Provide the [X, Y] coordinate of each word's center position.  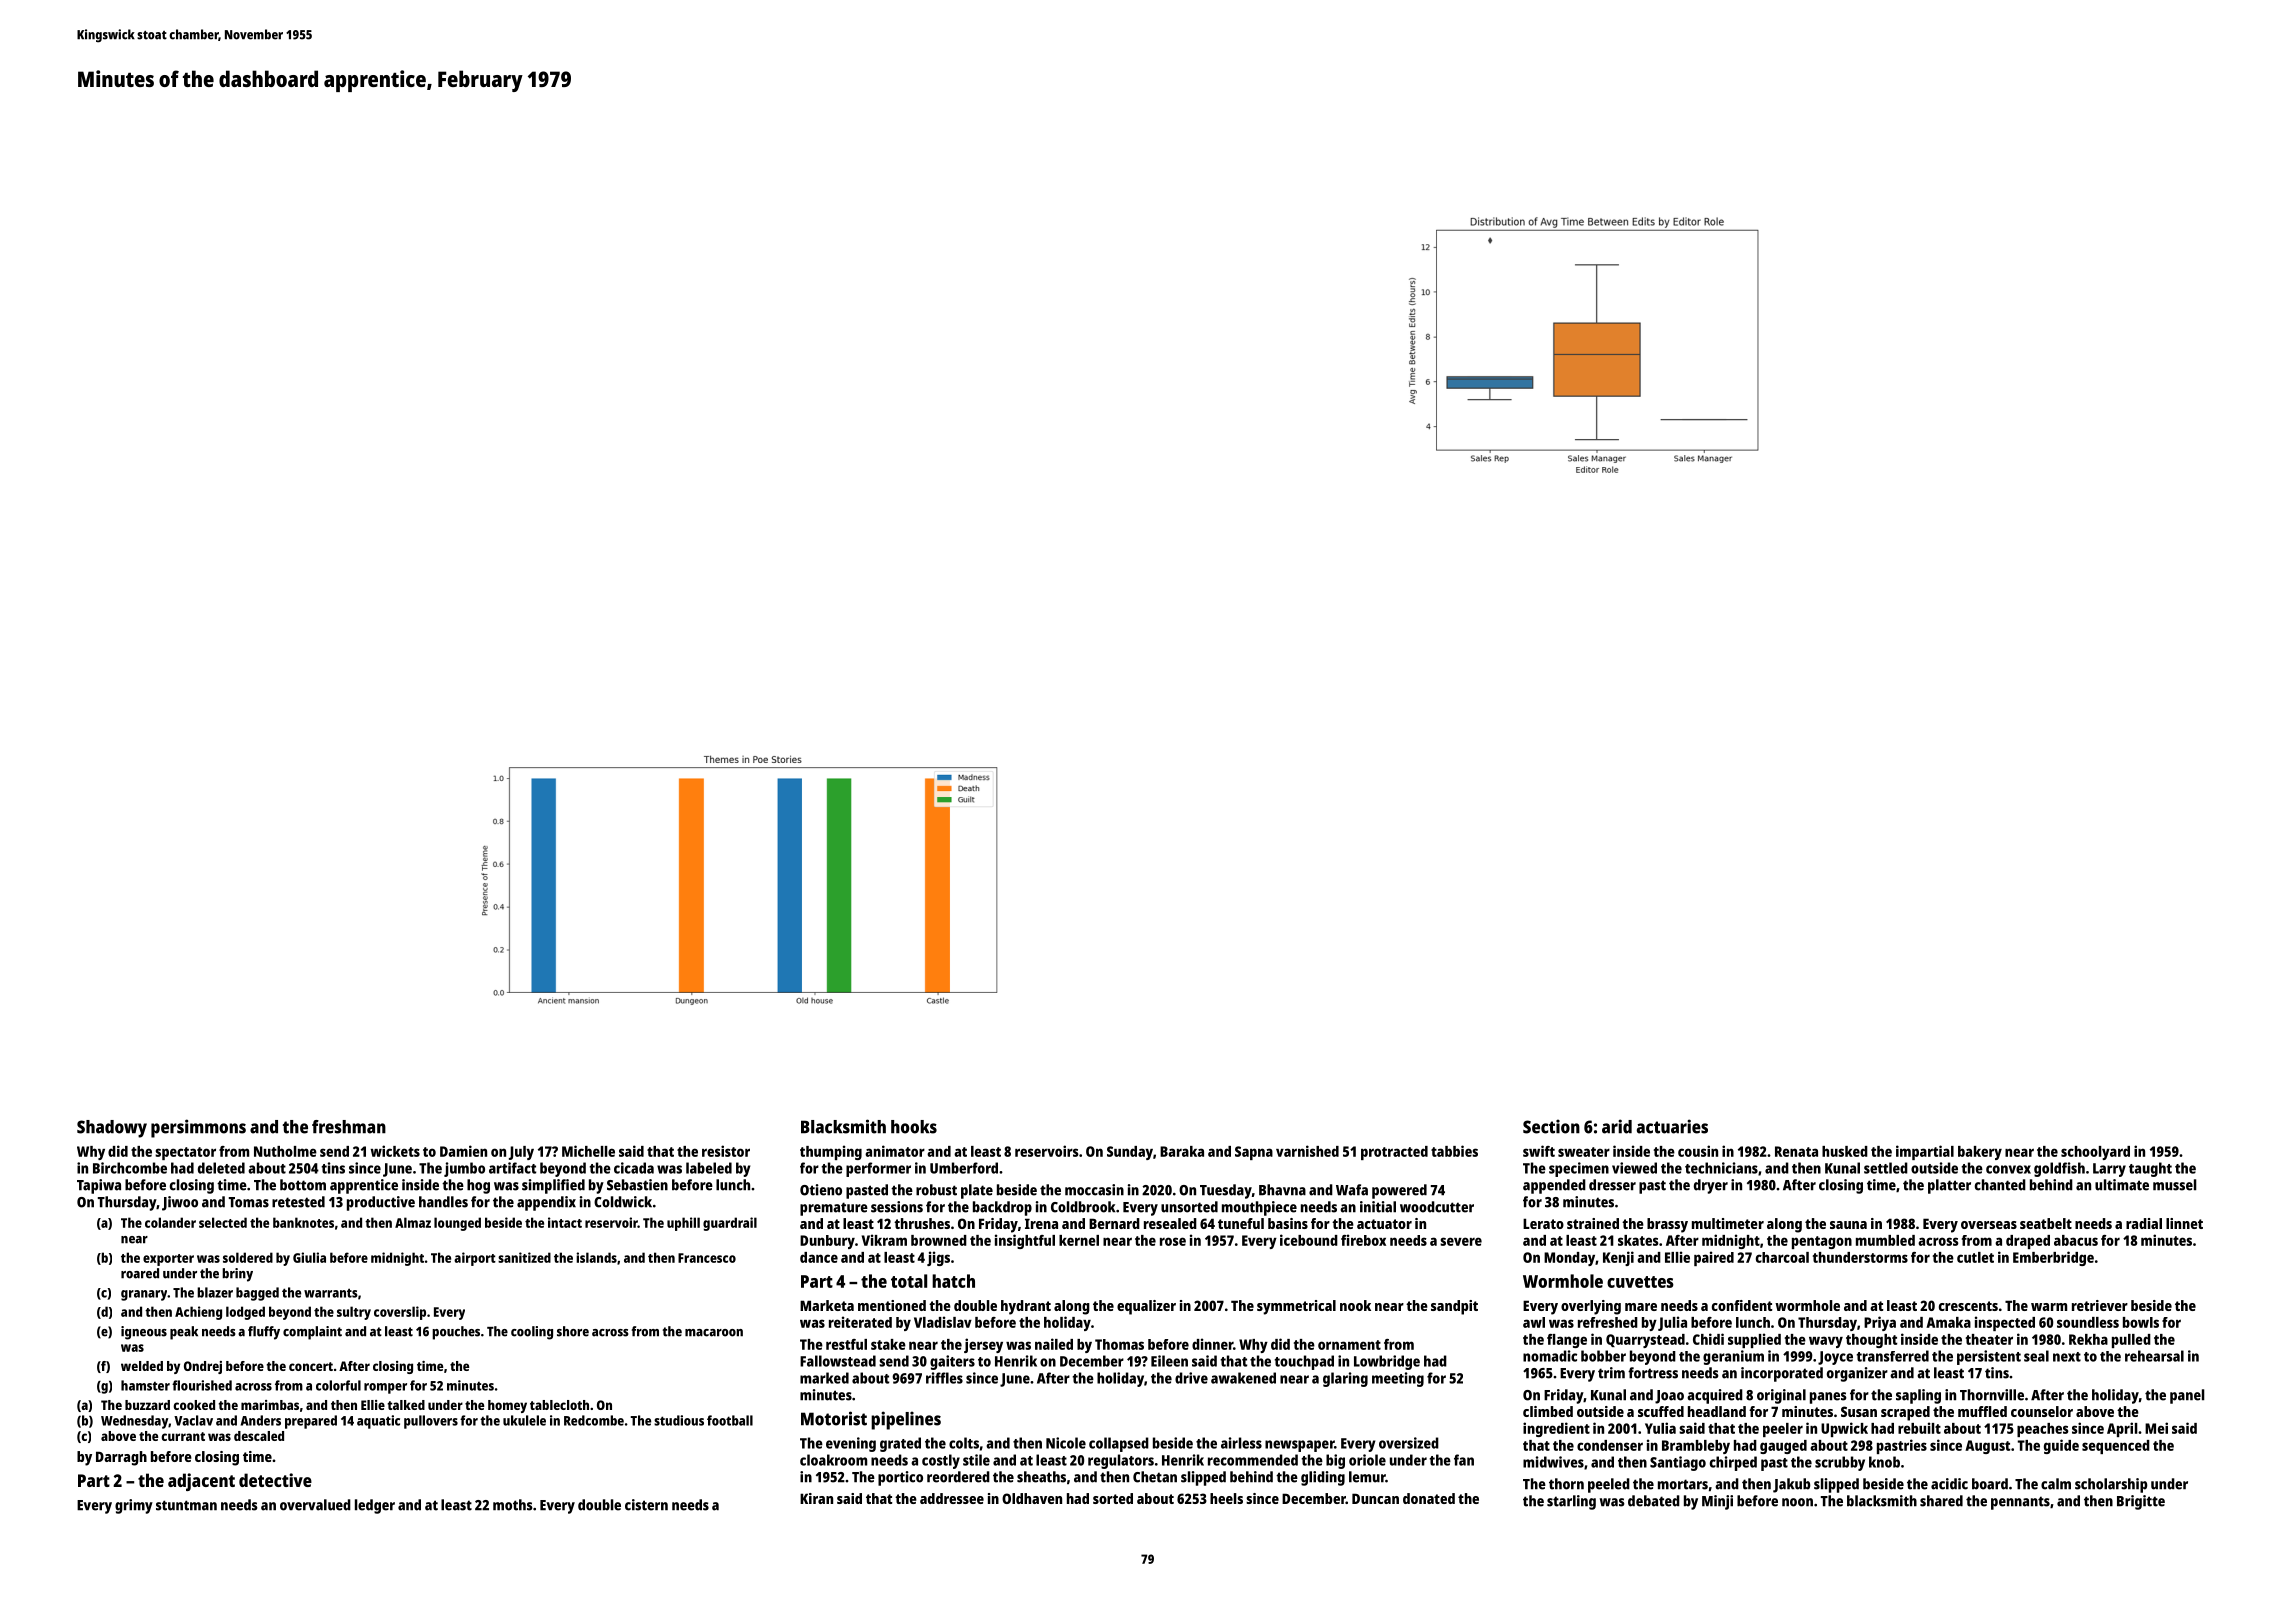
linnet [2184, 1223]
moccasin [1094, 1190]
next [2067, 1357]
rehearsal [2154, 1356]
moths [513, 1505]
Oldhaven [1032, 1498]
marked [824, 1378]
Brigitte [2141, 1502]
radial [2144, 1223]
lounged [457, 1224]
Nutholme [285, 1151]
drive [1191, 1378]
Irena [1041, 1223]
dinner [1212, 1344]
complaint [312, 1333]
